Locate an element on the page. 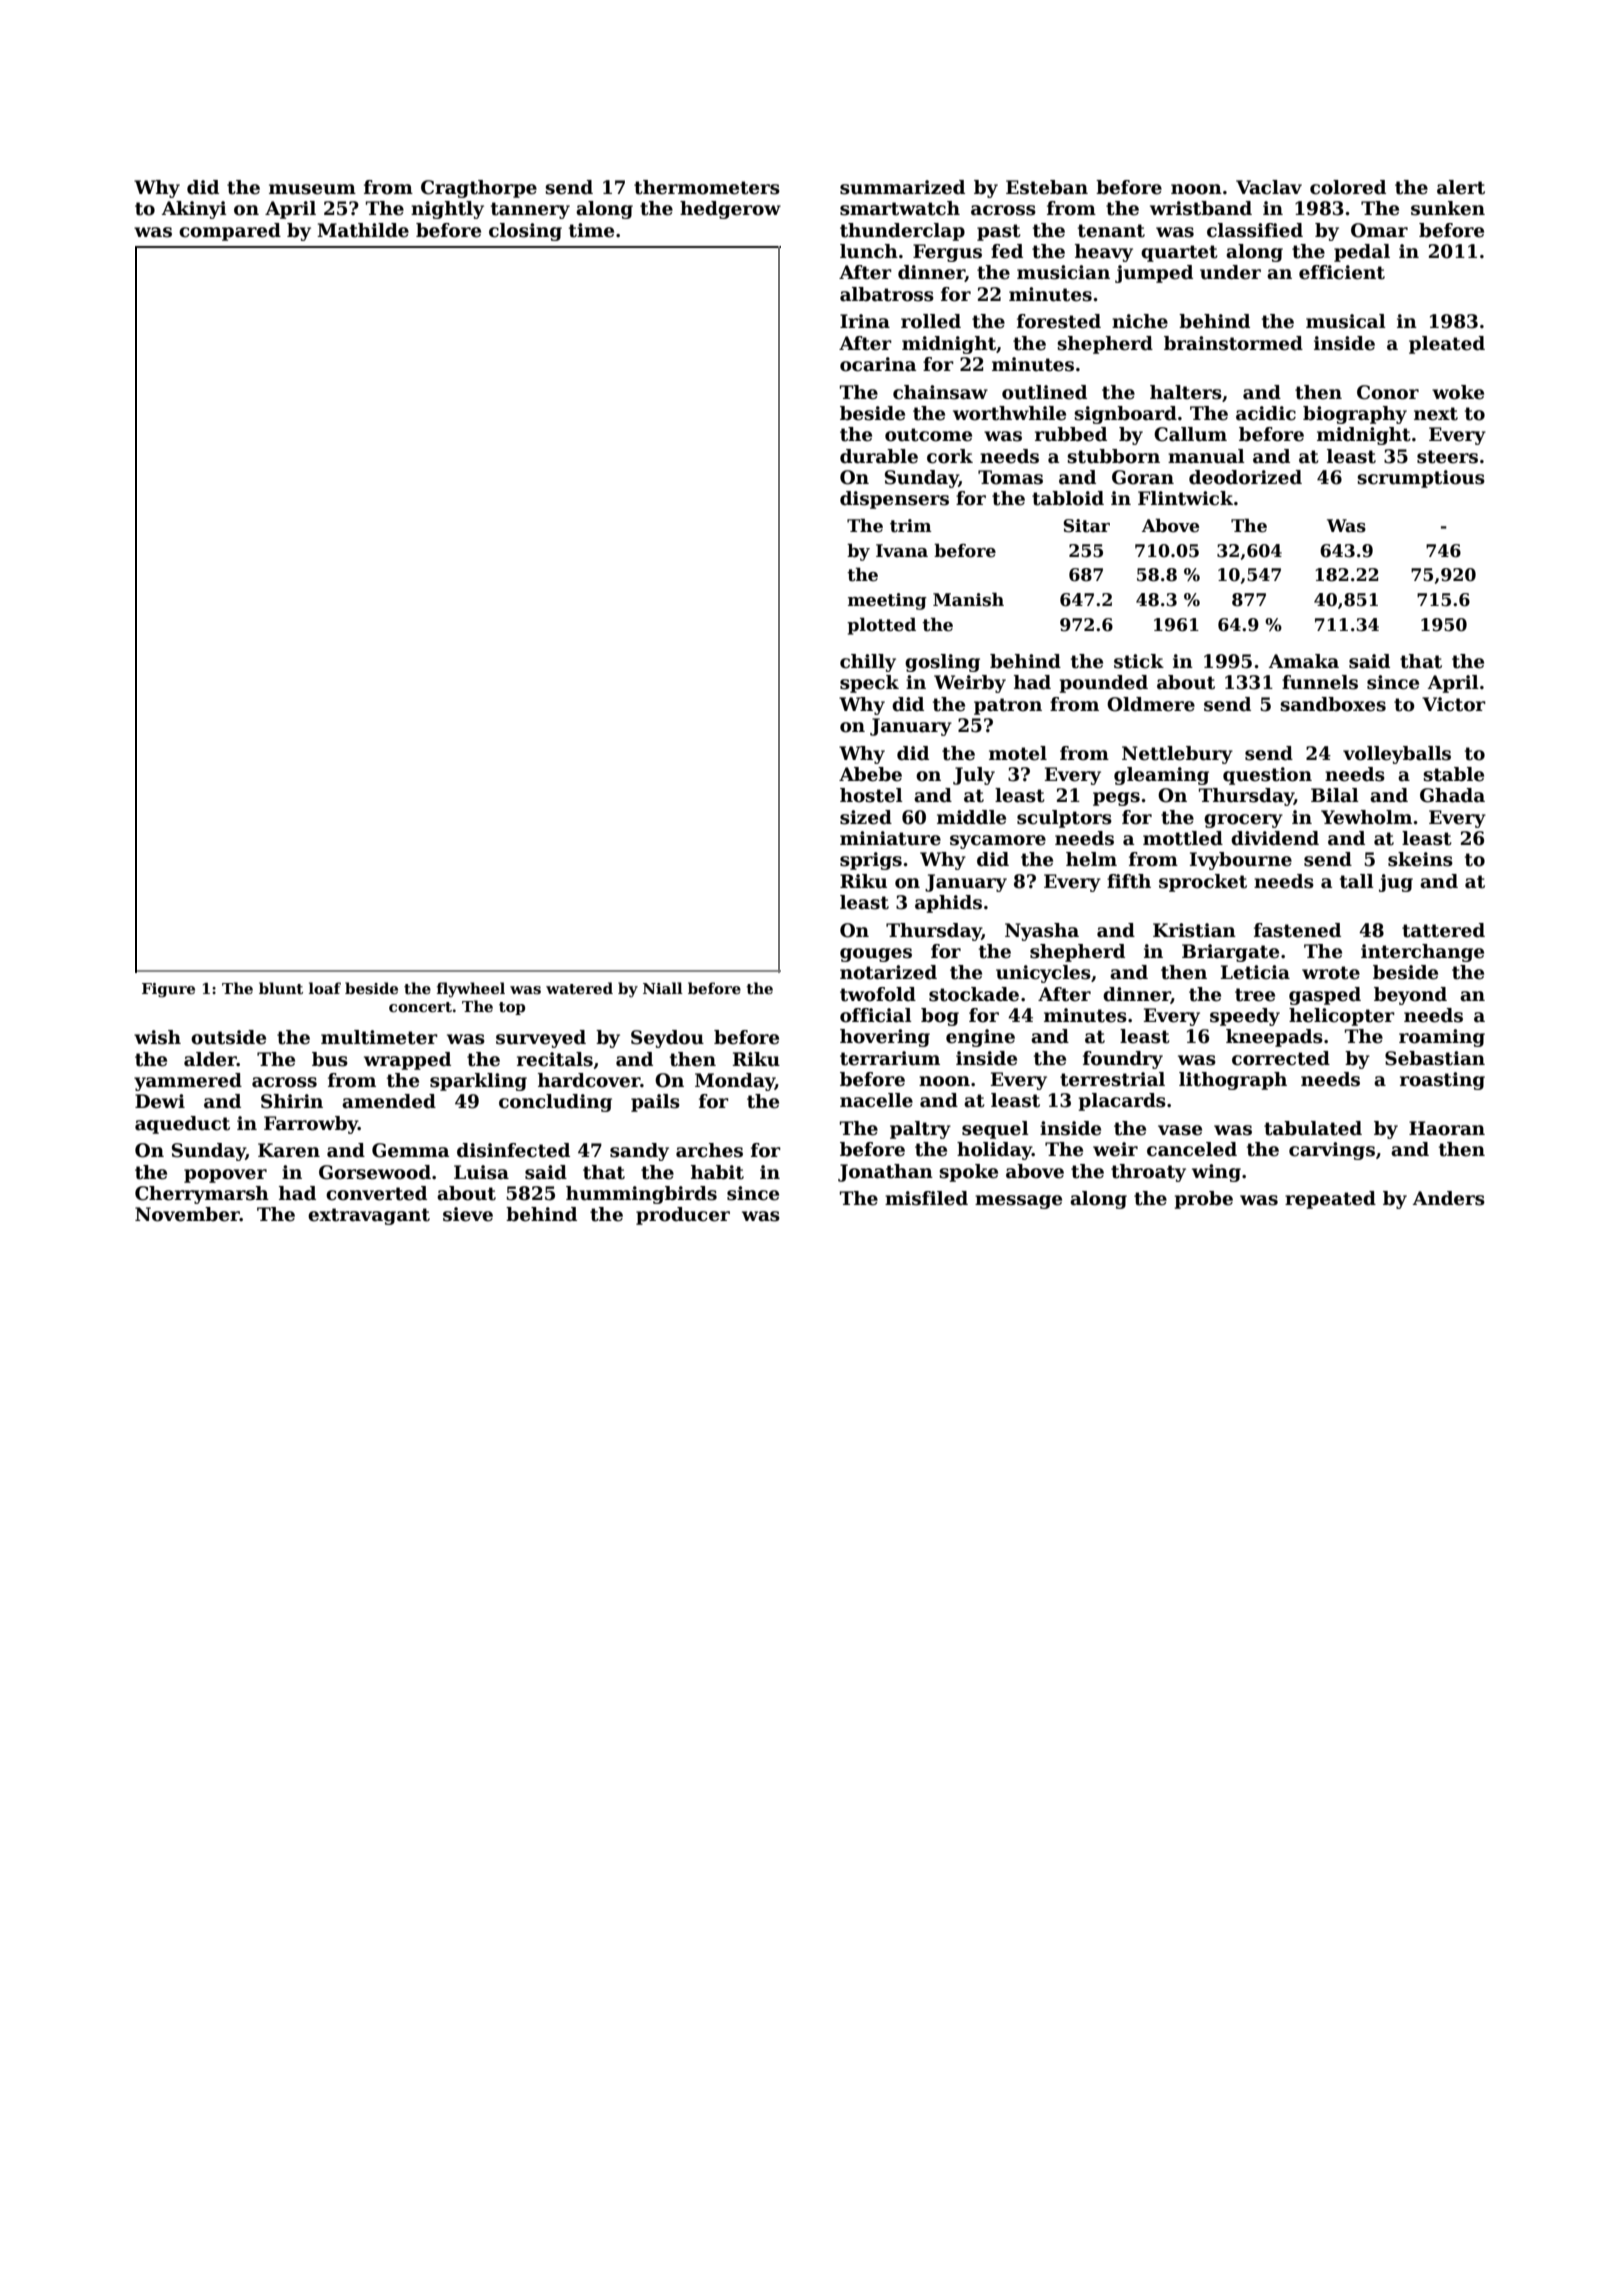 The image size is (1620, 2292). sieve is located at coordinates (468, 1214).
